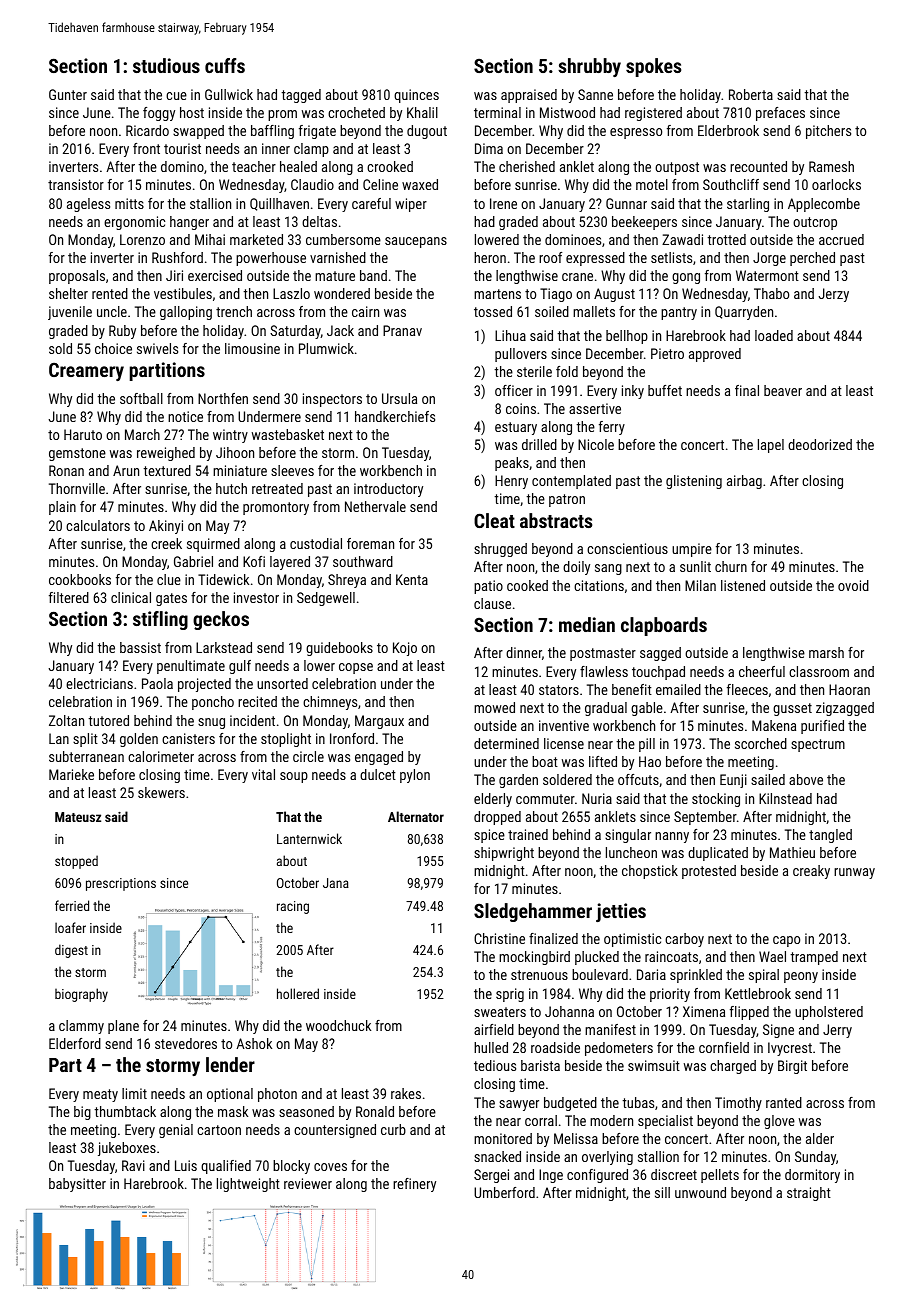 This screenshot has width=924, height=1308. Describe the element at coordinates (338, 1025) in the screenshot. I see `woodchuck` at that location.
